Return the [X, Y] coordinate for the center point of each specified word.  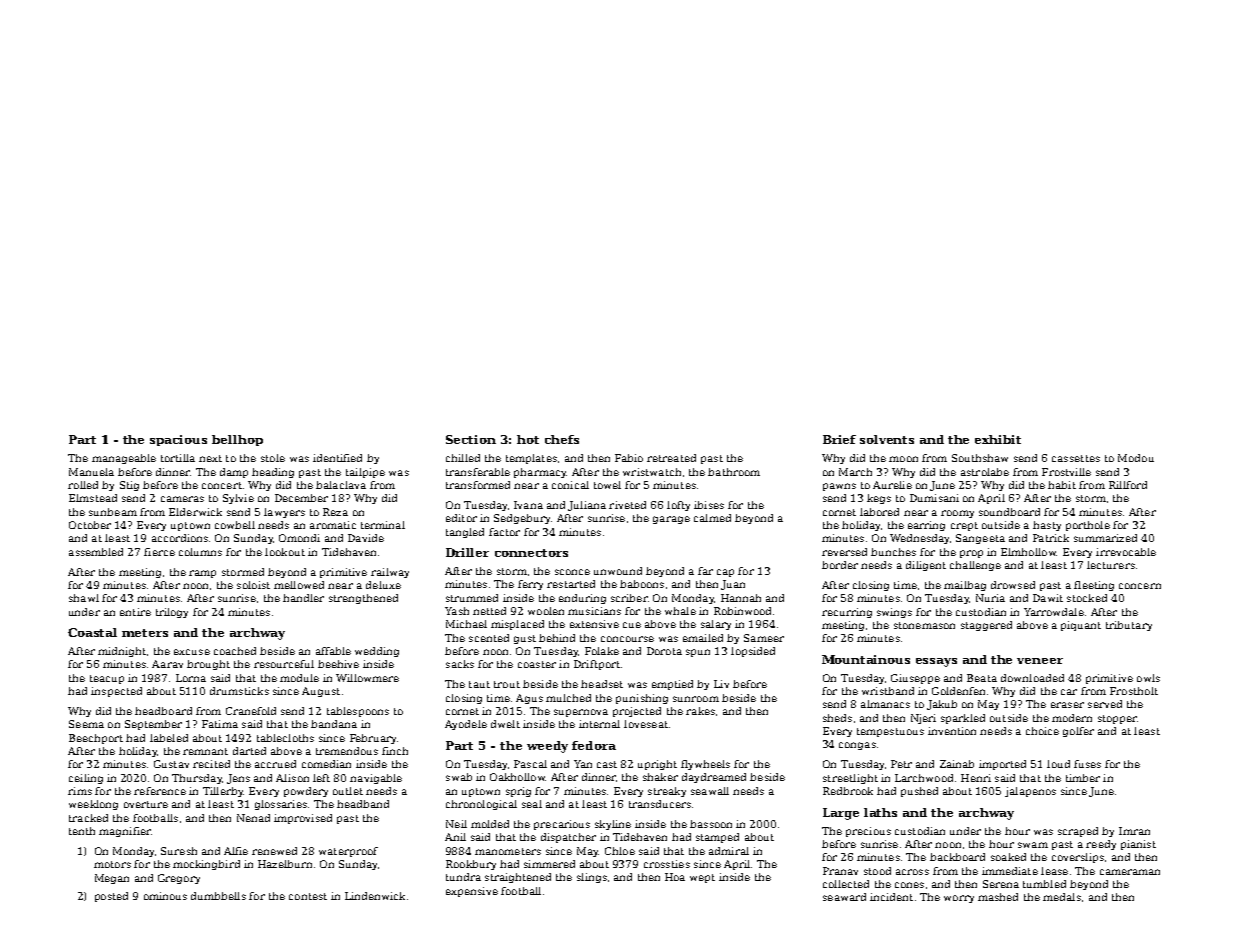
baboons [642, 584]
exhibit [998, 439]
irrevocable [1126, 552]
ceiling [86, 779]
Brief [839, 439]
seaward [844, 897]
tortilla [178, 458]
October [90, 525]
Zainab [957, 764]
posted [111, 897]
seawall [710, 791]
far [705, 571]
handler [303, 598]
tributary [1129, 626]
